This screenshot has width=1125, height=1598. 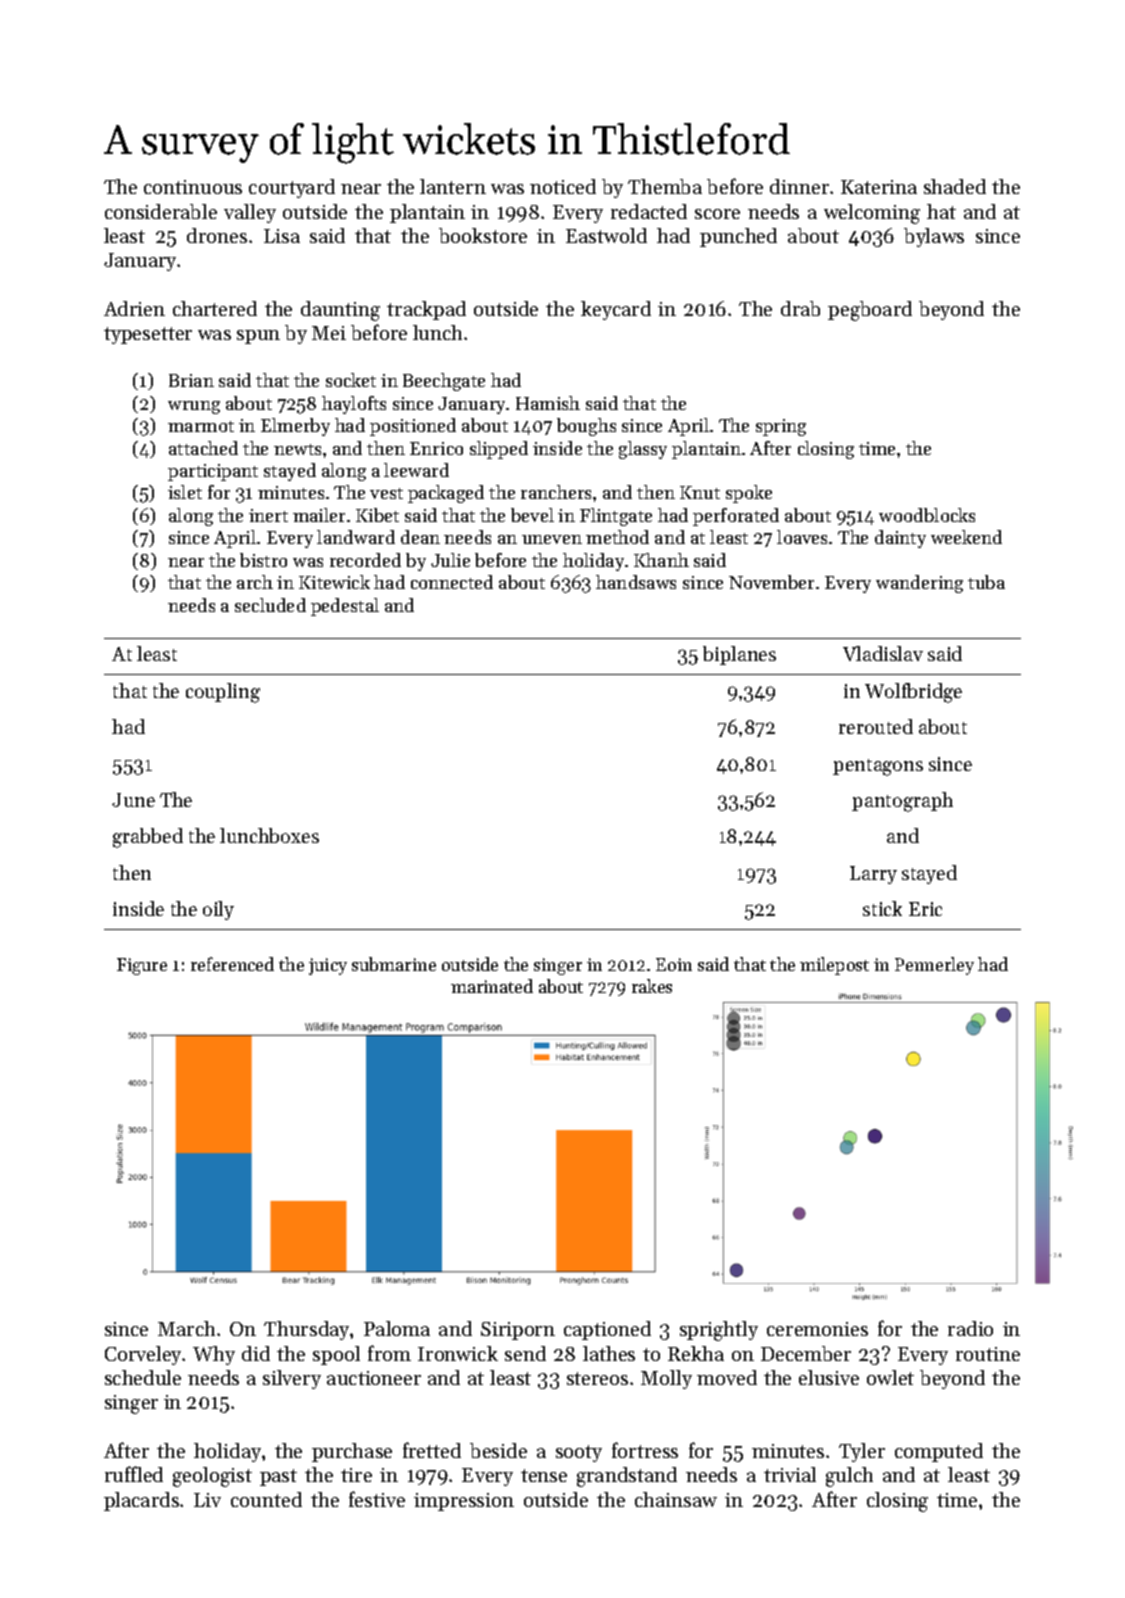 I want to click on handsaws, so click(x=636, y=582).
